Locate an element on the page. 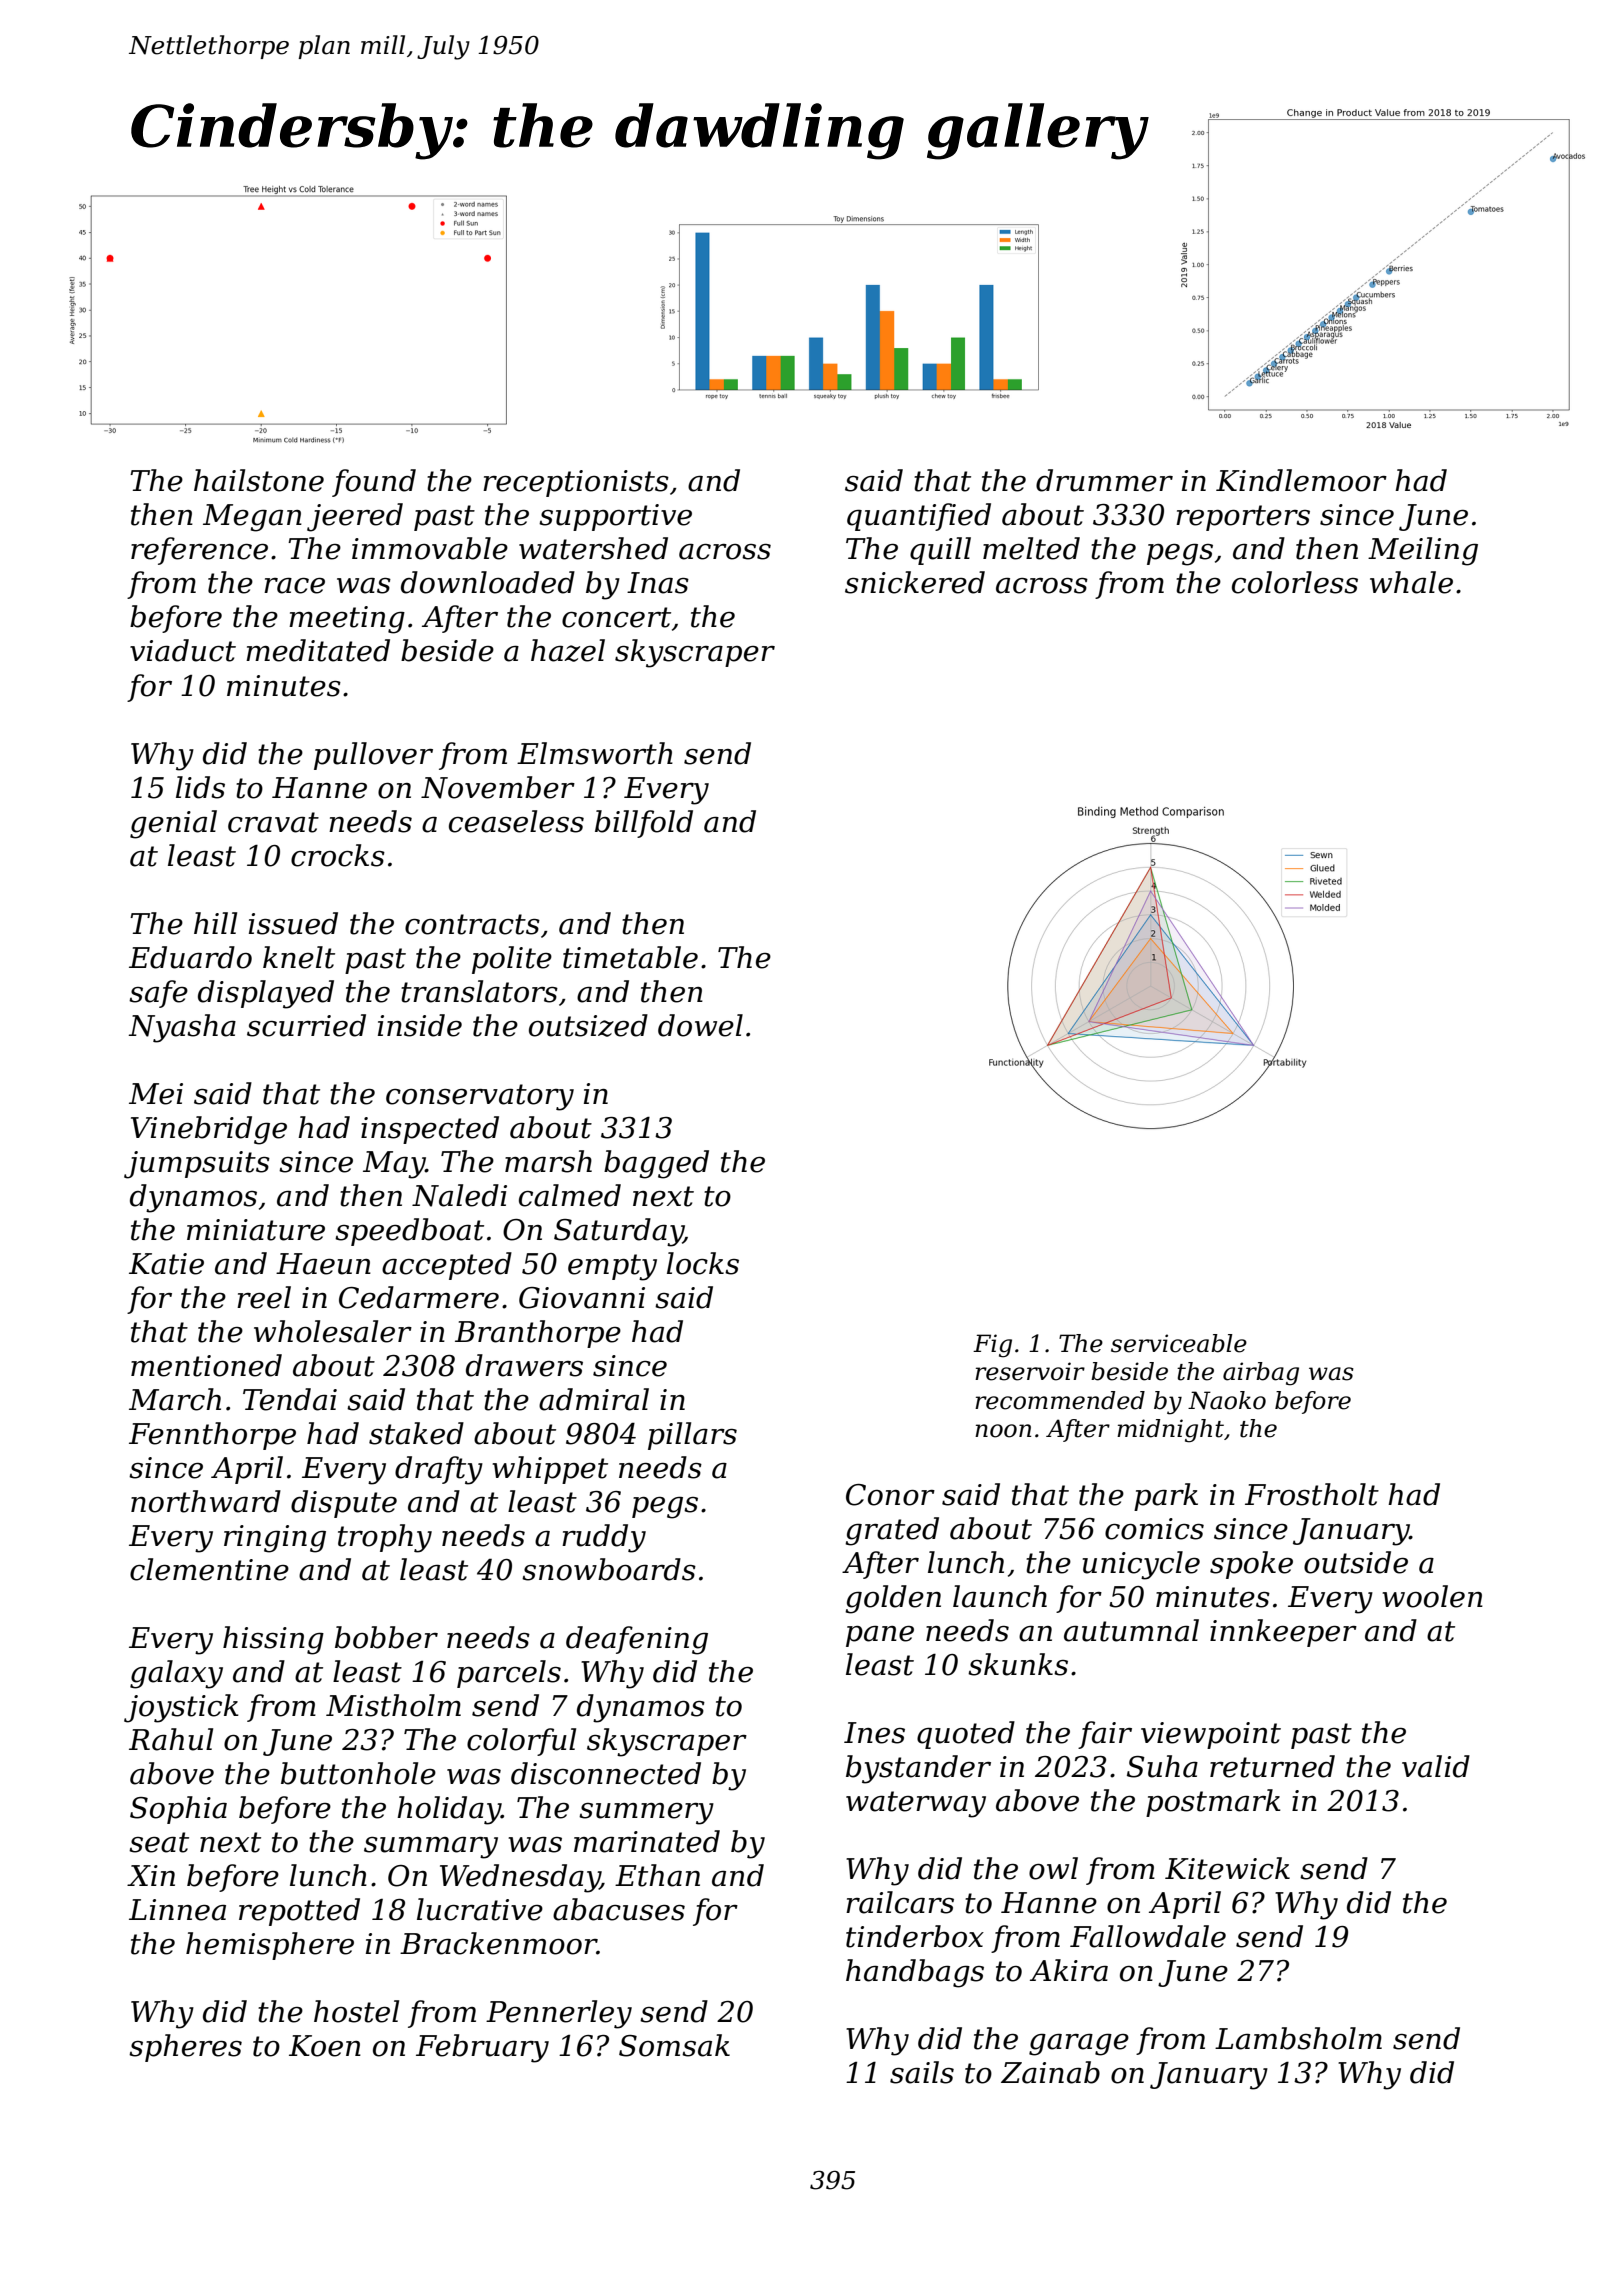  immovable is located at coordinates (430, 548).
